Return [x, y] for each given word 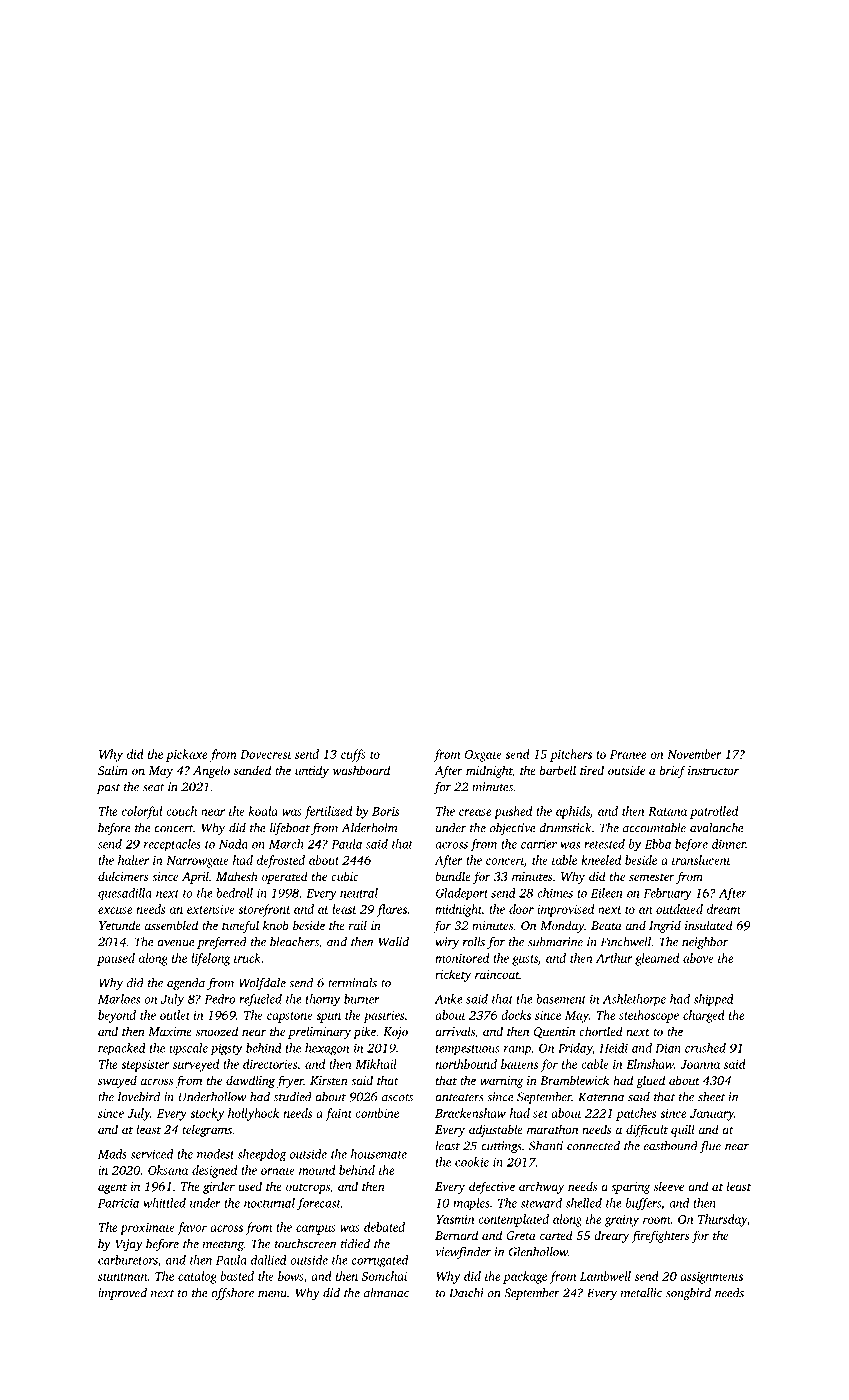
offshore [232, 1294]
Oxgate [483, 756]
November [694, 754]
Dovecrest [266, 754]
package [525, 1277]
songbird [688, 1294]
